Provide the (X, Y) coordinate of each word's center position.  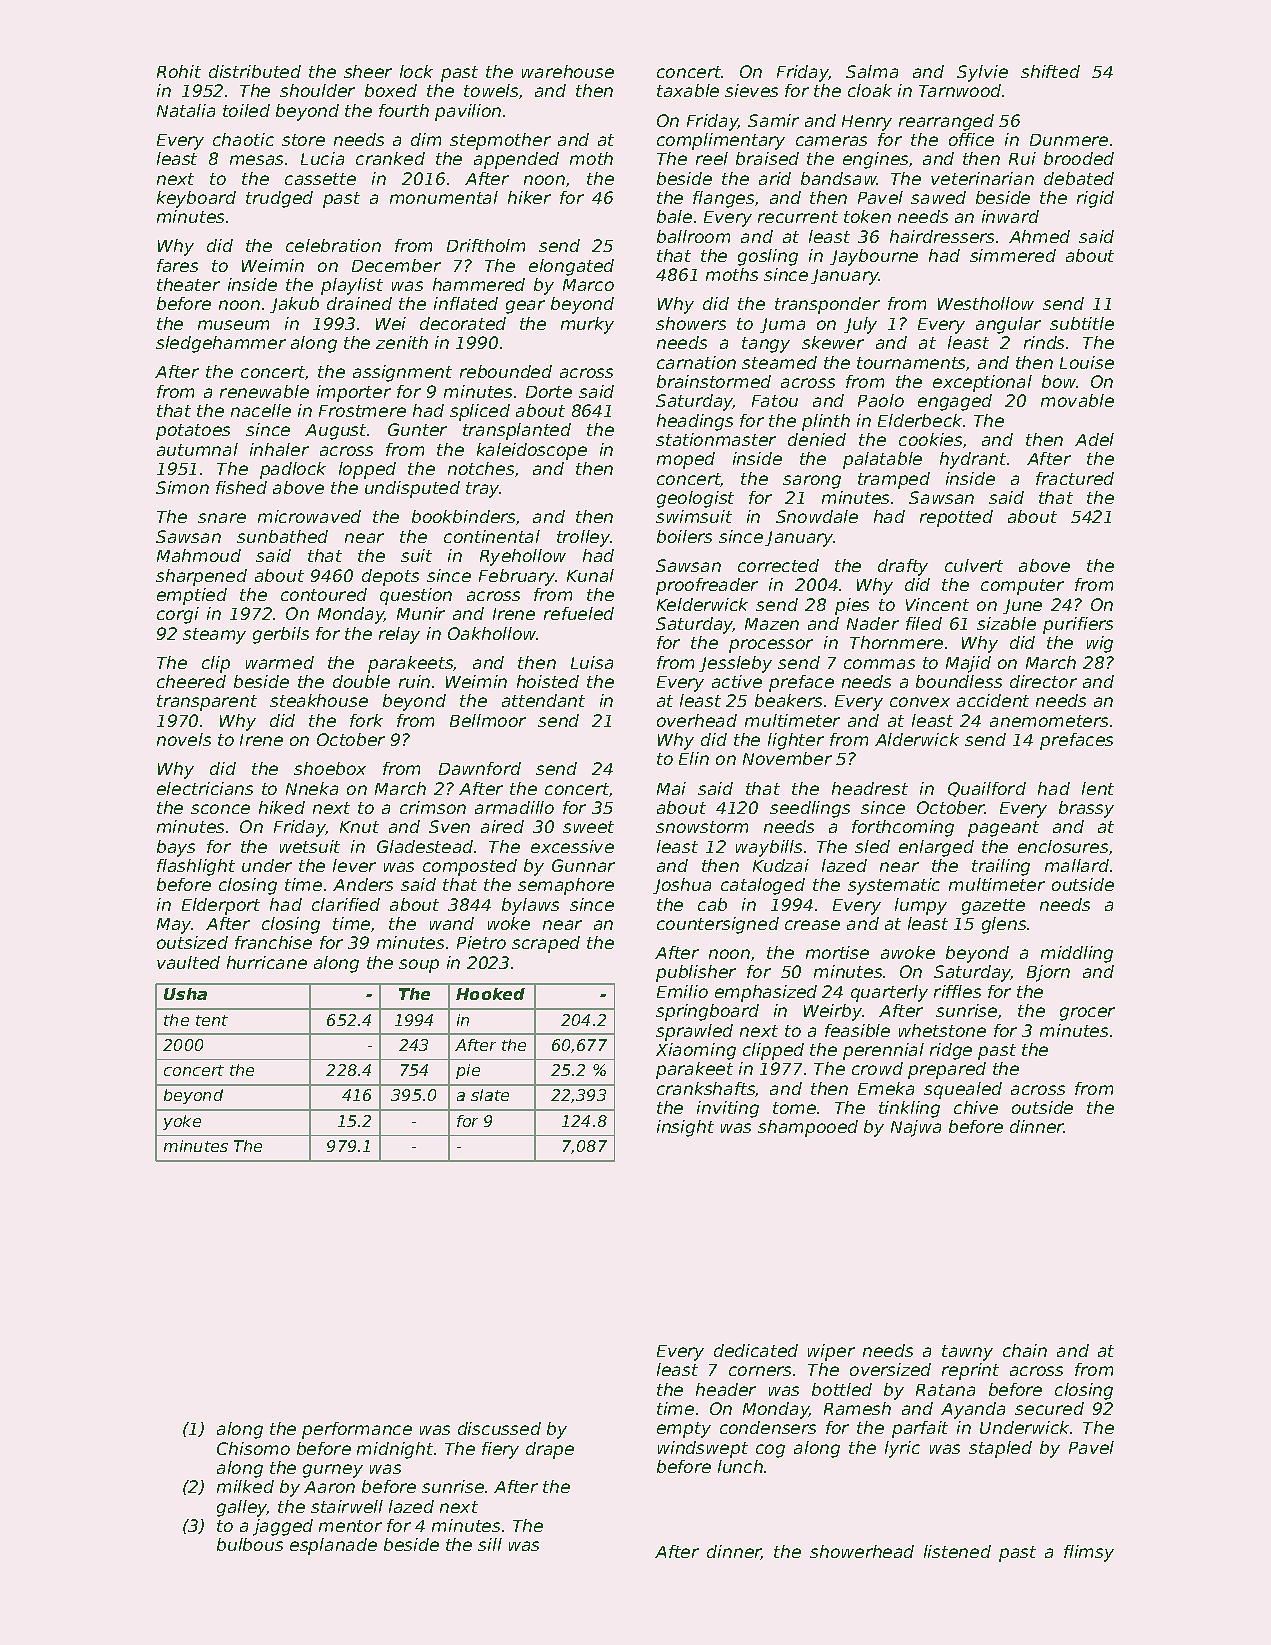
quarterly (889, 993)
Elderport (221, 906)
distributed (255, 71)
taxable (688, 90)
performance (357, 1430)
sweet (588, 827)
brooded (1079, 158)
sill (490, 1544)
